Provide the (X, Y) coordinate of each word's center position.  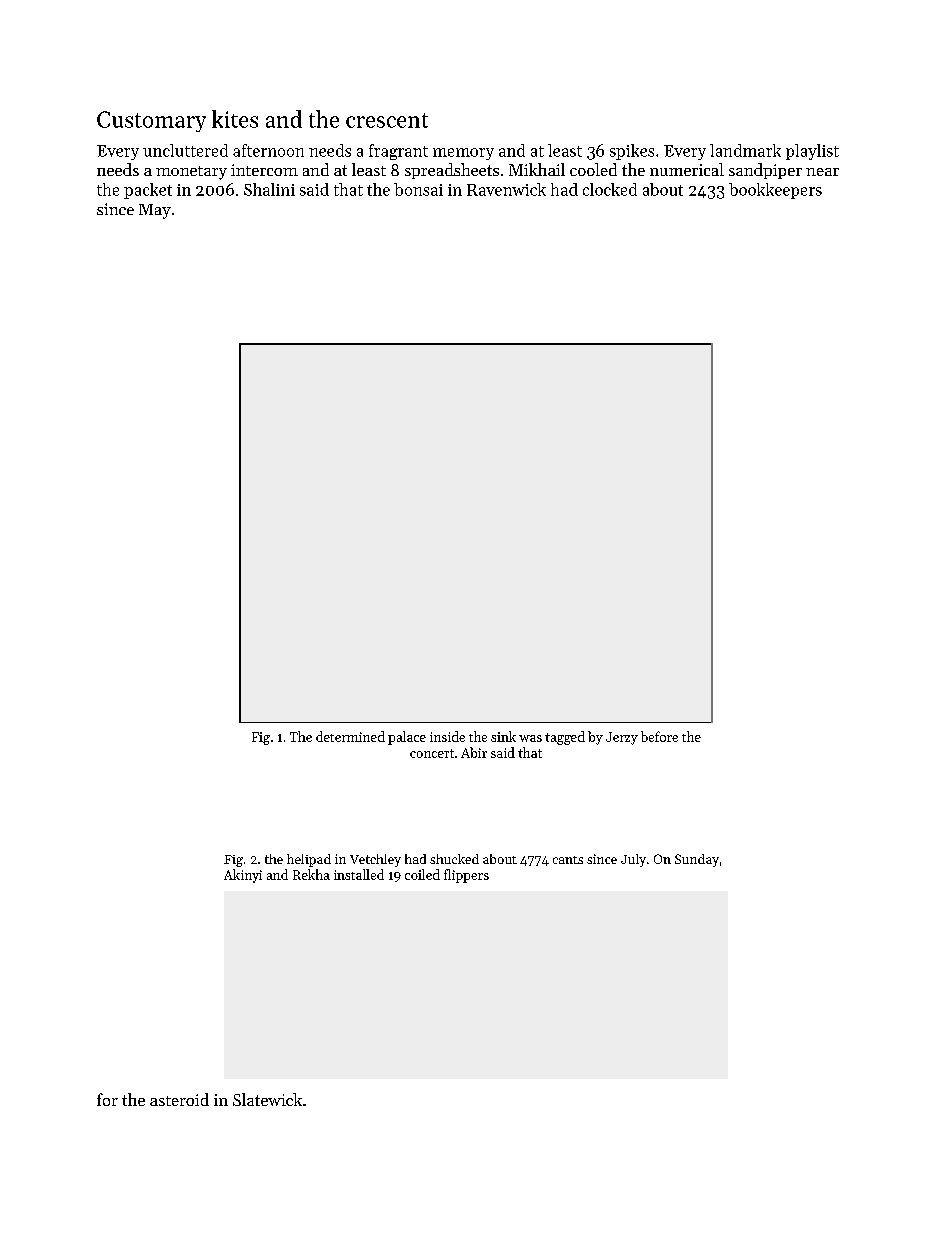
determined (350, 736)
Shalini (269, 189)
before (659, 736)
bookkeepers (775, 191)
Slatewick (267, 1099)
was (530, 738)
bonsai (418, 189)
